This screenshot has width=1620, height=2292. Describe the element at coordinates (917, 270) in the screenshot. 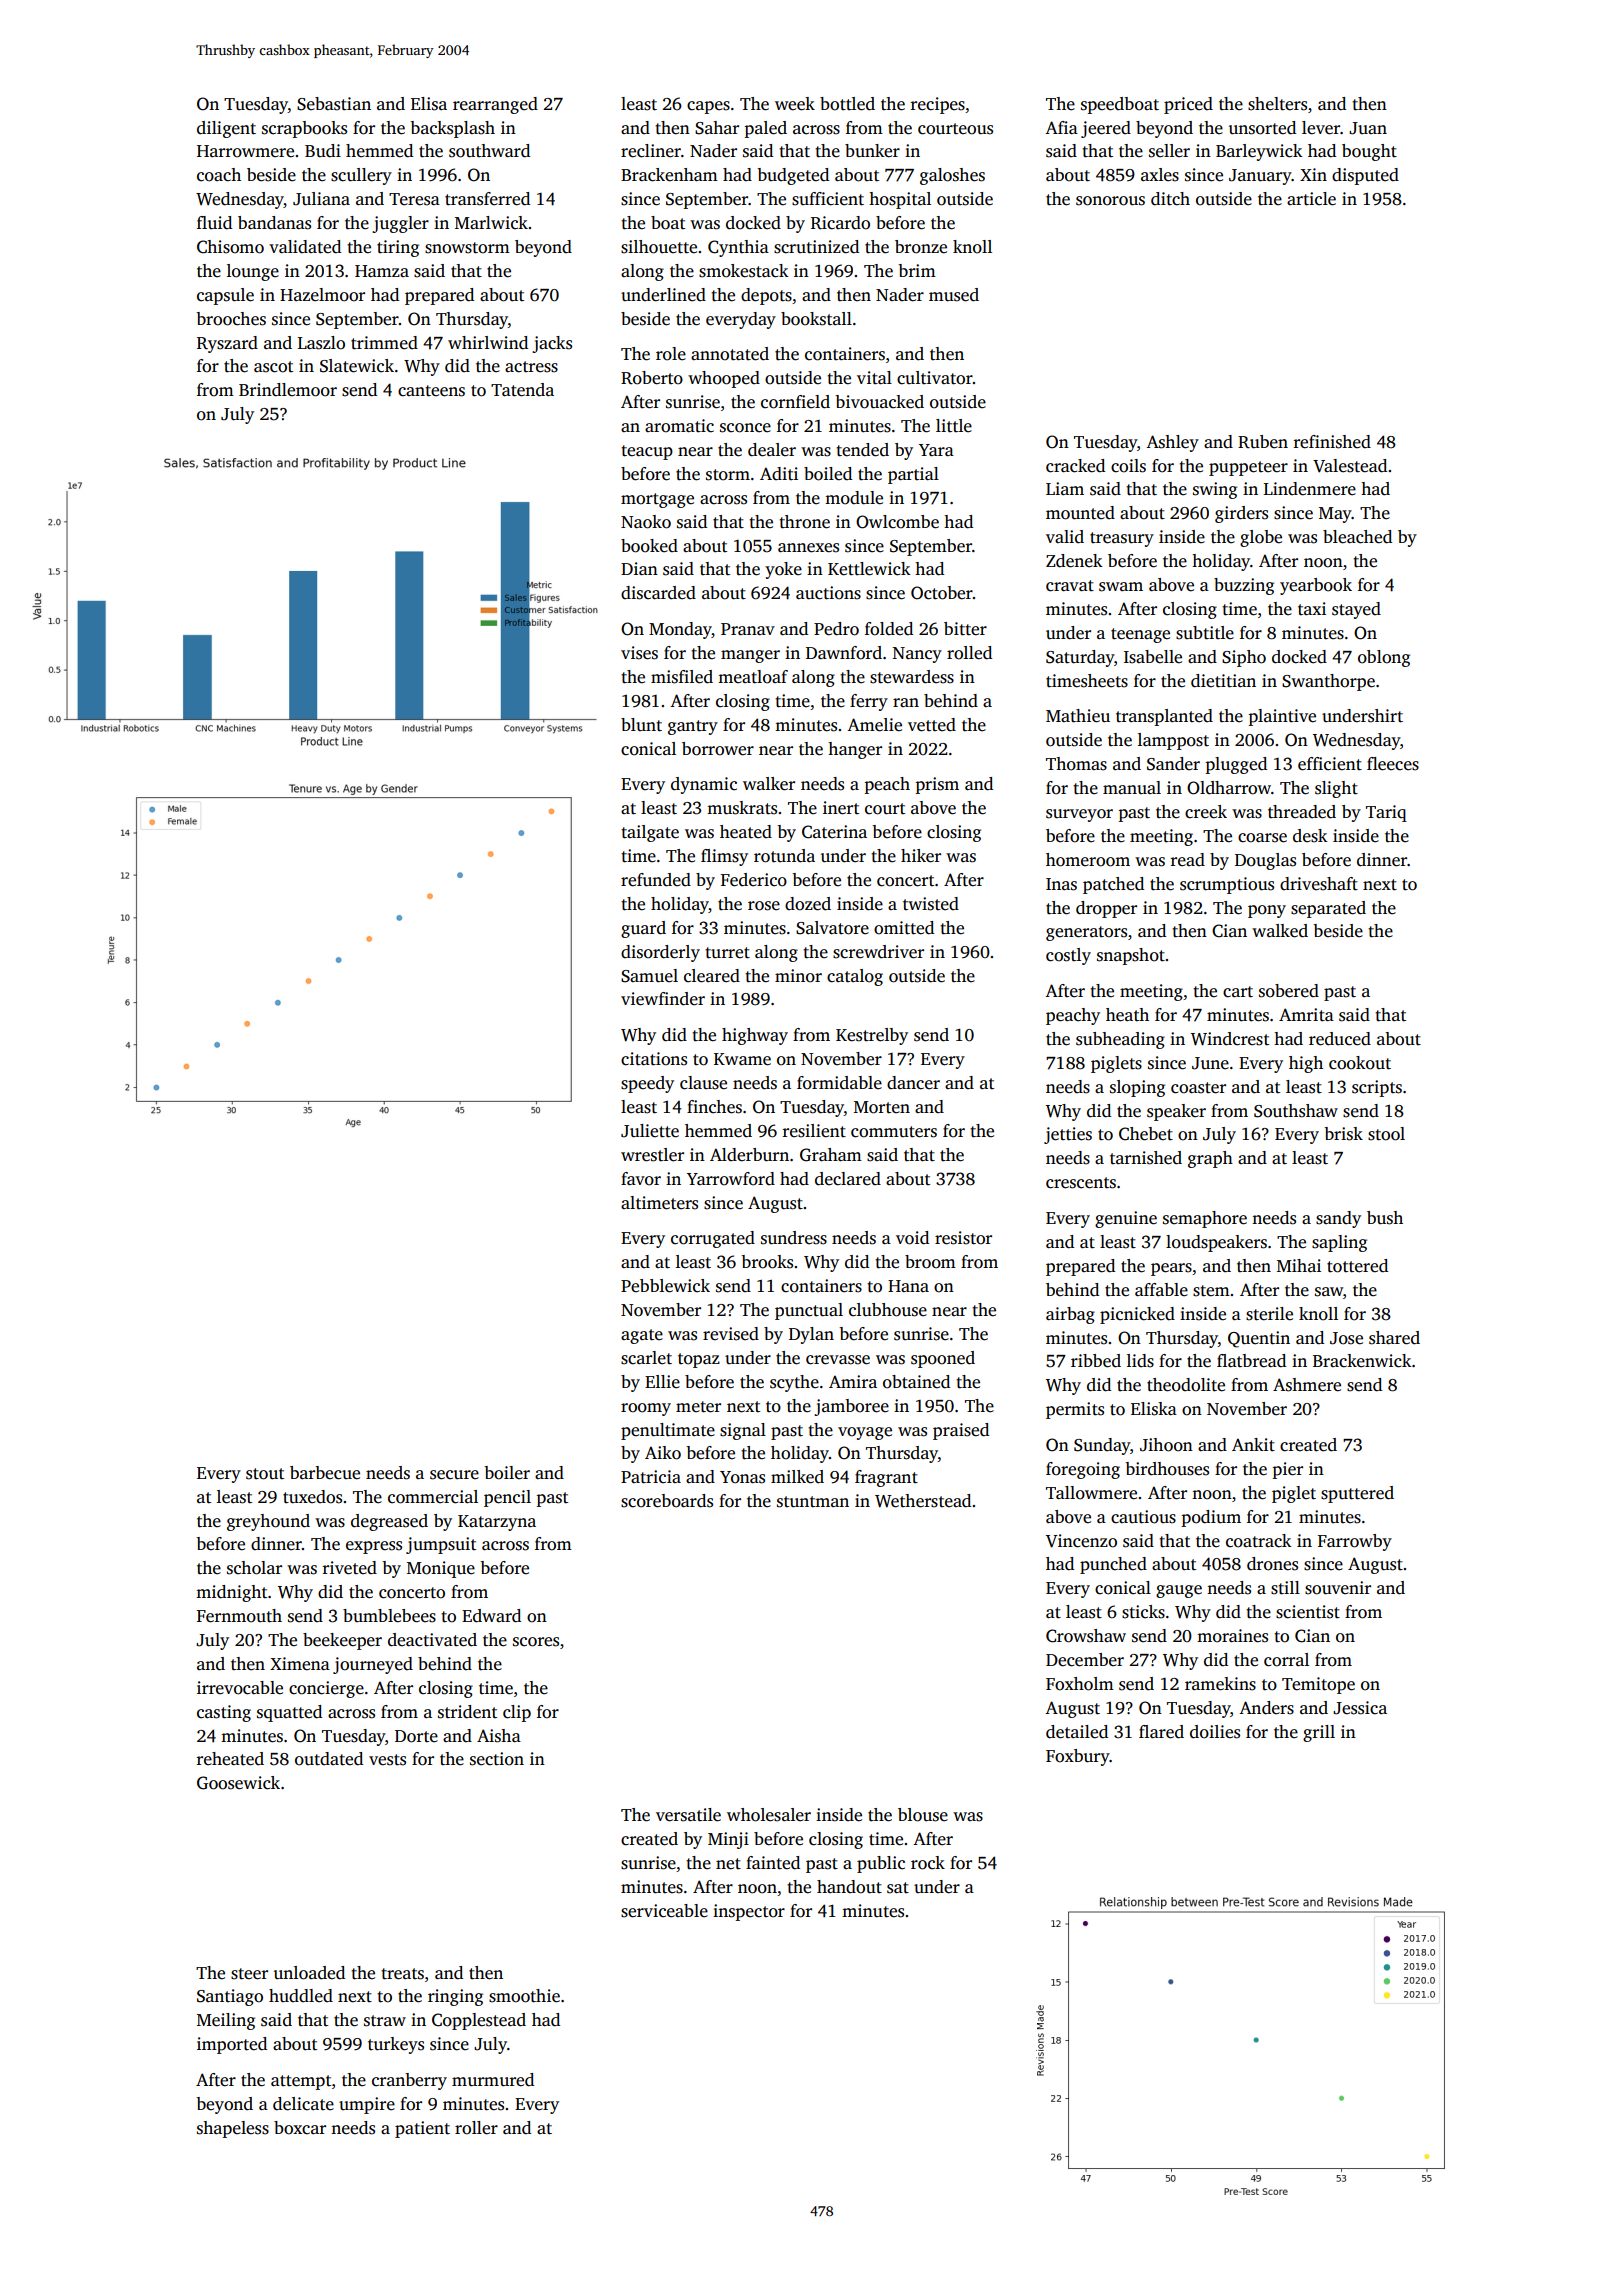

I see `brim` at that location.
